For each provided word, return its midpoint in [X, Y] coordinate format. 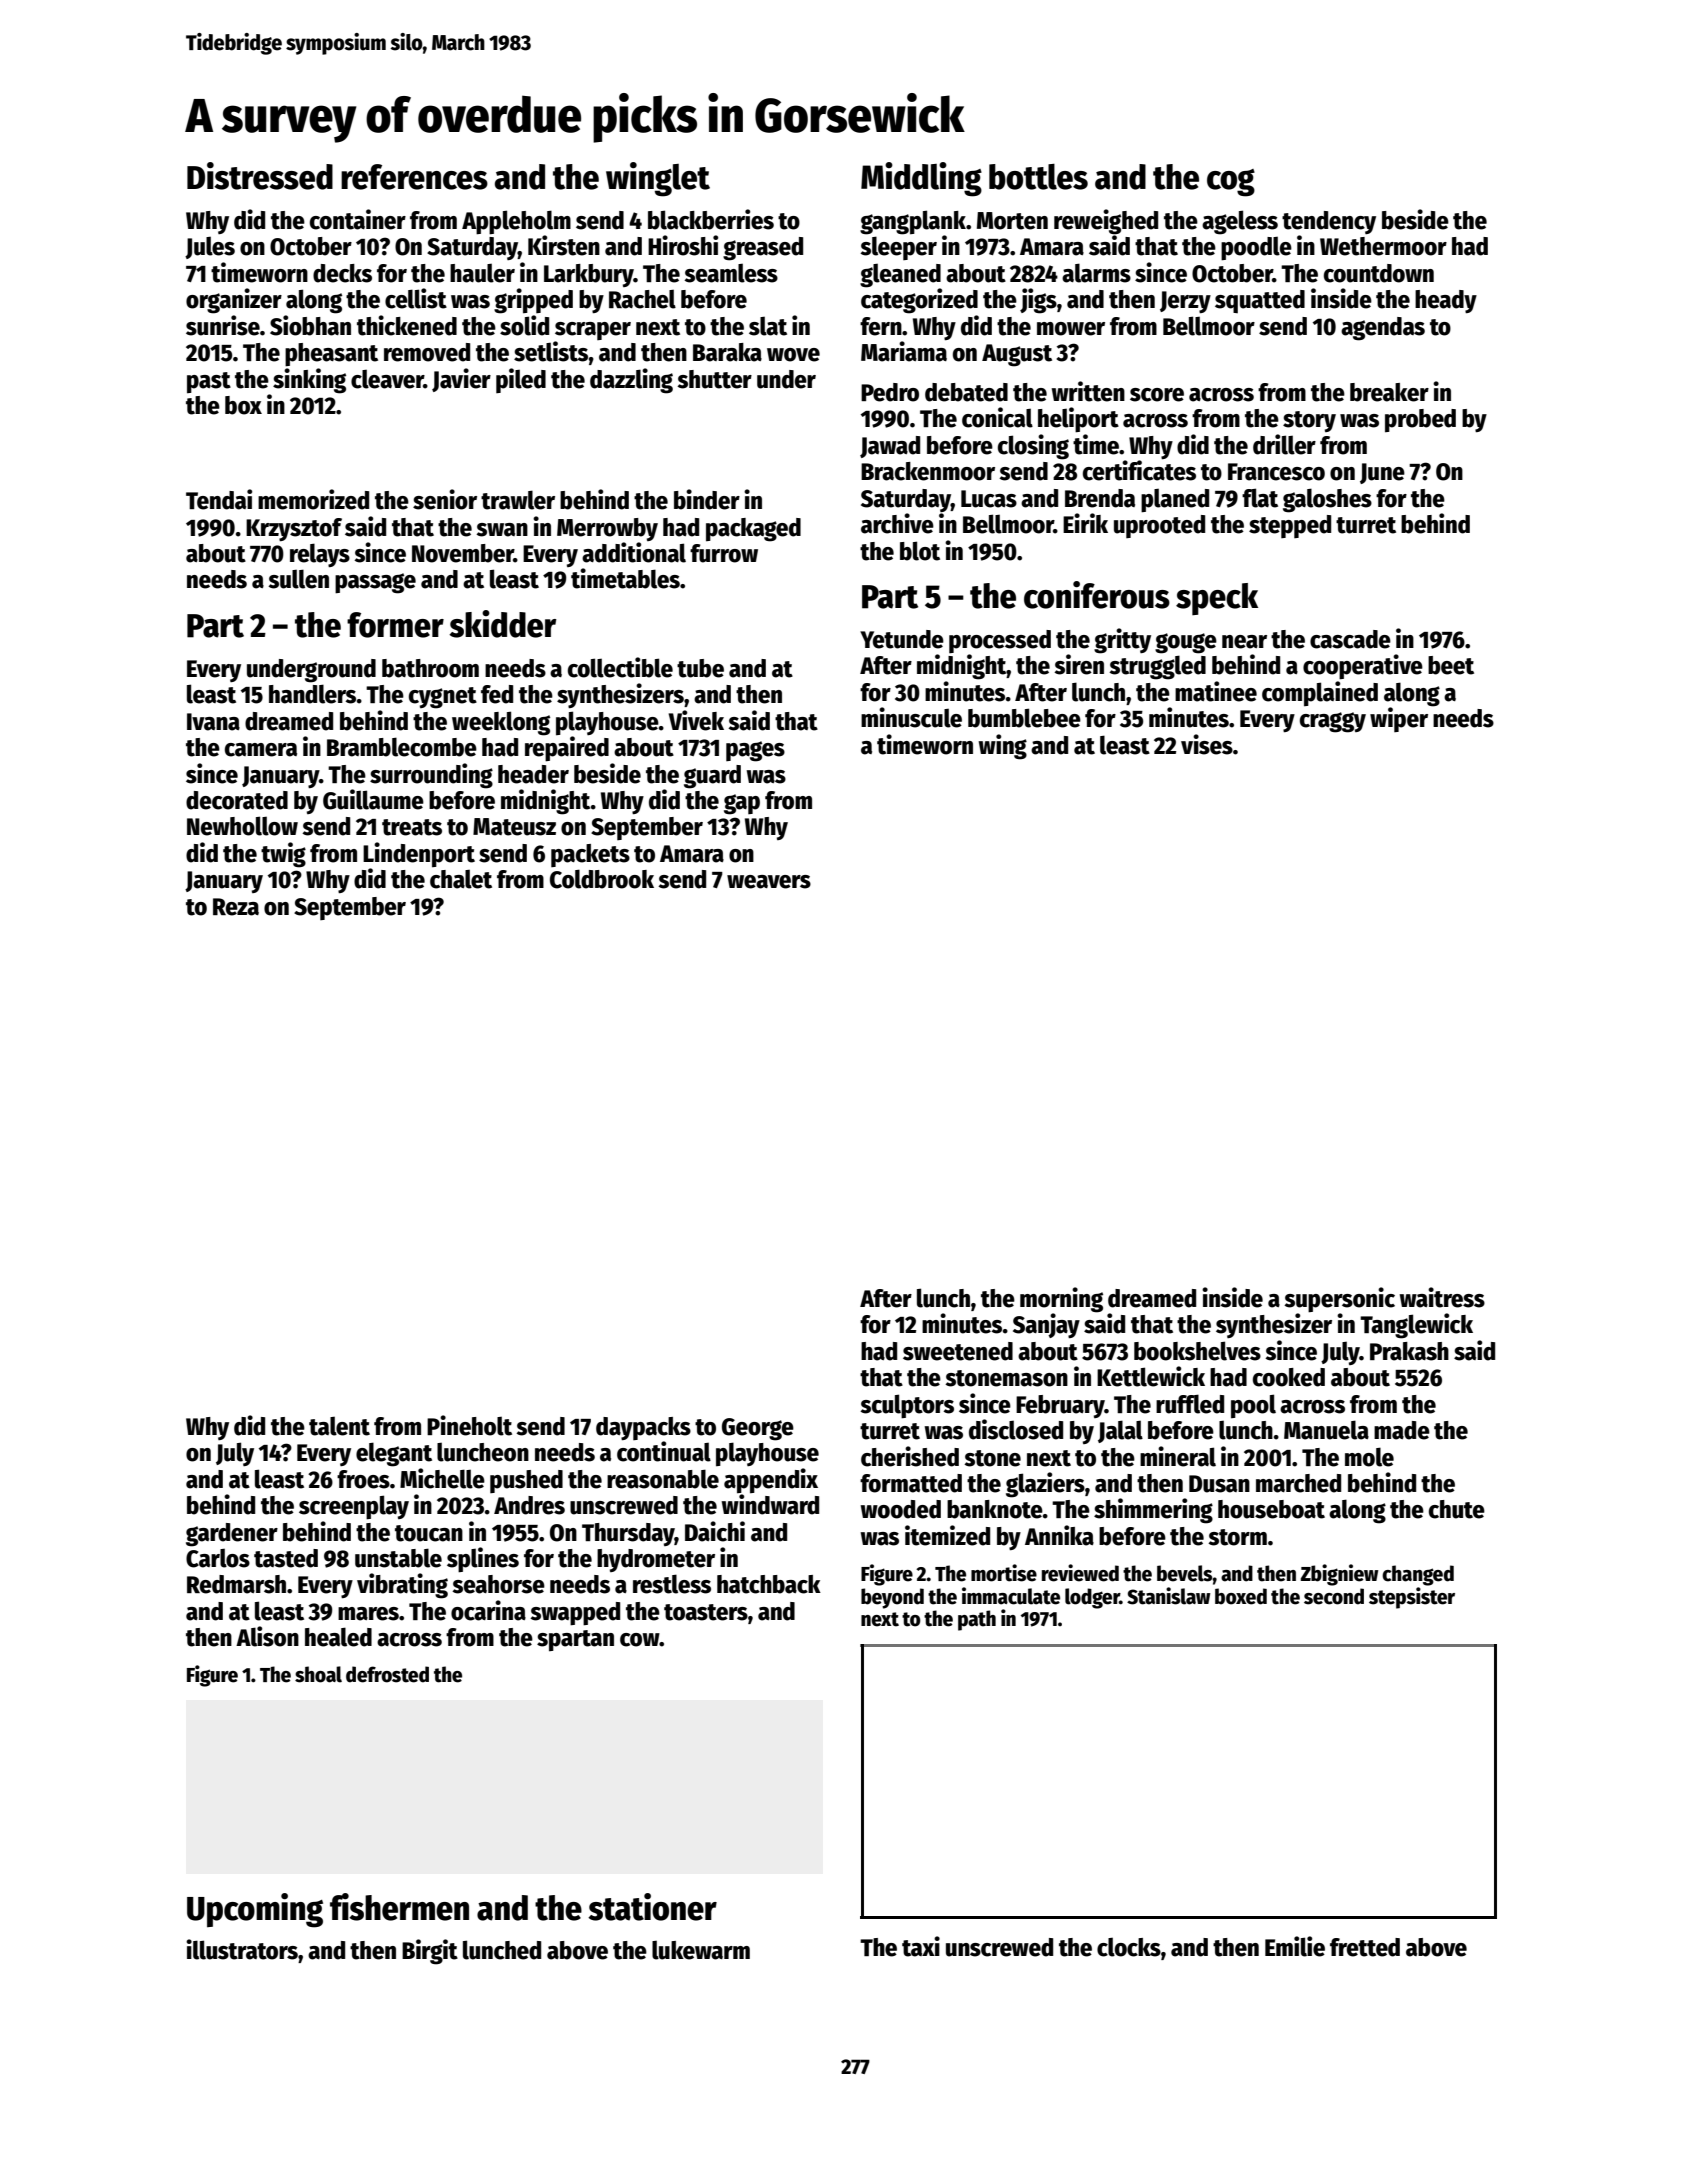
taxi [921, 1946]
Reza [236, 907]
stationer [652, 1907]
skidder [503, 624]
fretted [1365, 1947]
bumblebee [1024, 718]
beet [1451, 665]
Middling [921, 179]
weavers [769, 882]
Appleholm [516, 222]
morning [1061, 1300]
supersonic [1339, 1300]
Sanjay [1046, 1325]
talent [339, 1426]
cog [1231, 183]
